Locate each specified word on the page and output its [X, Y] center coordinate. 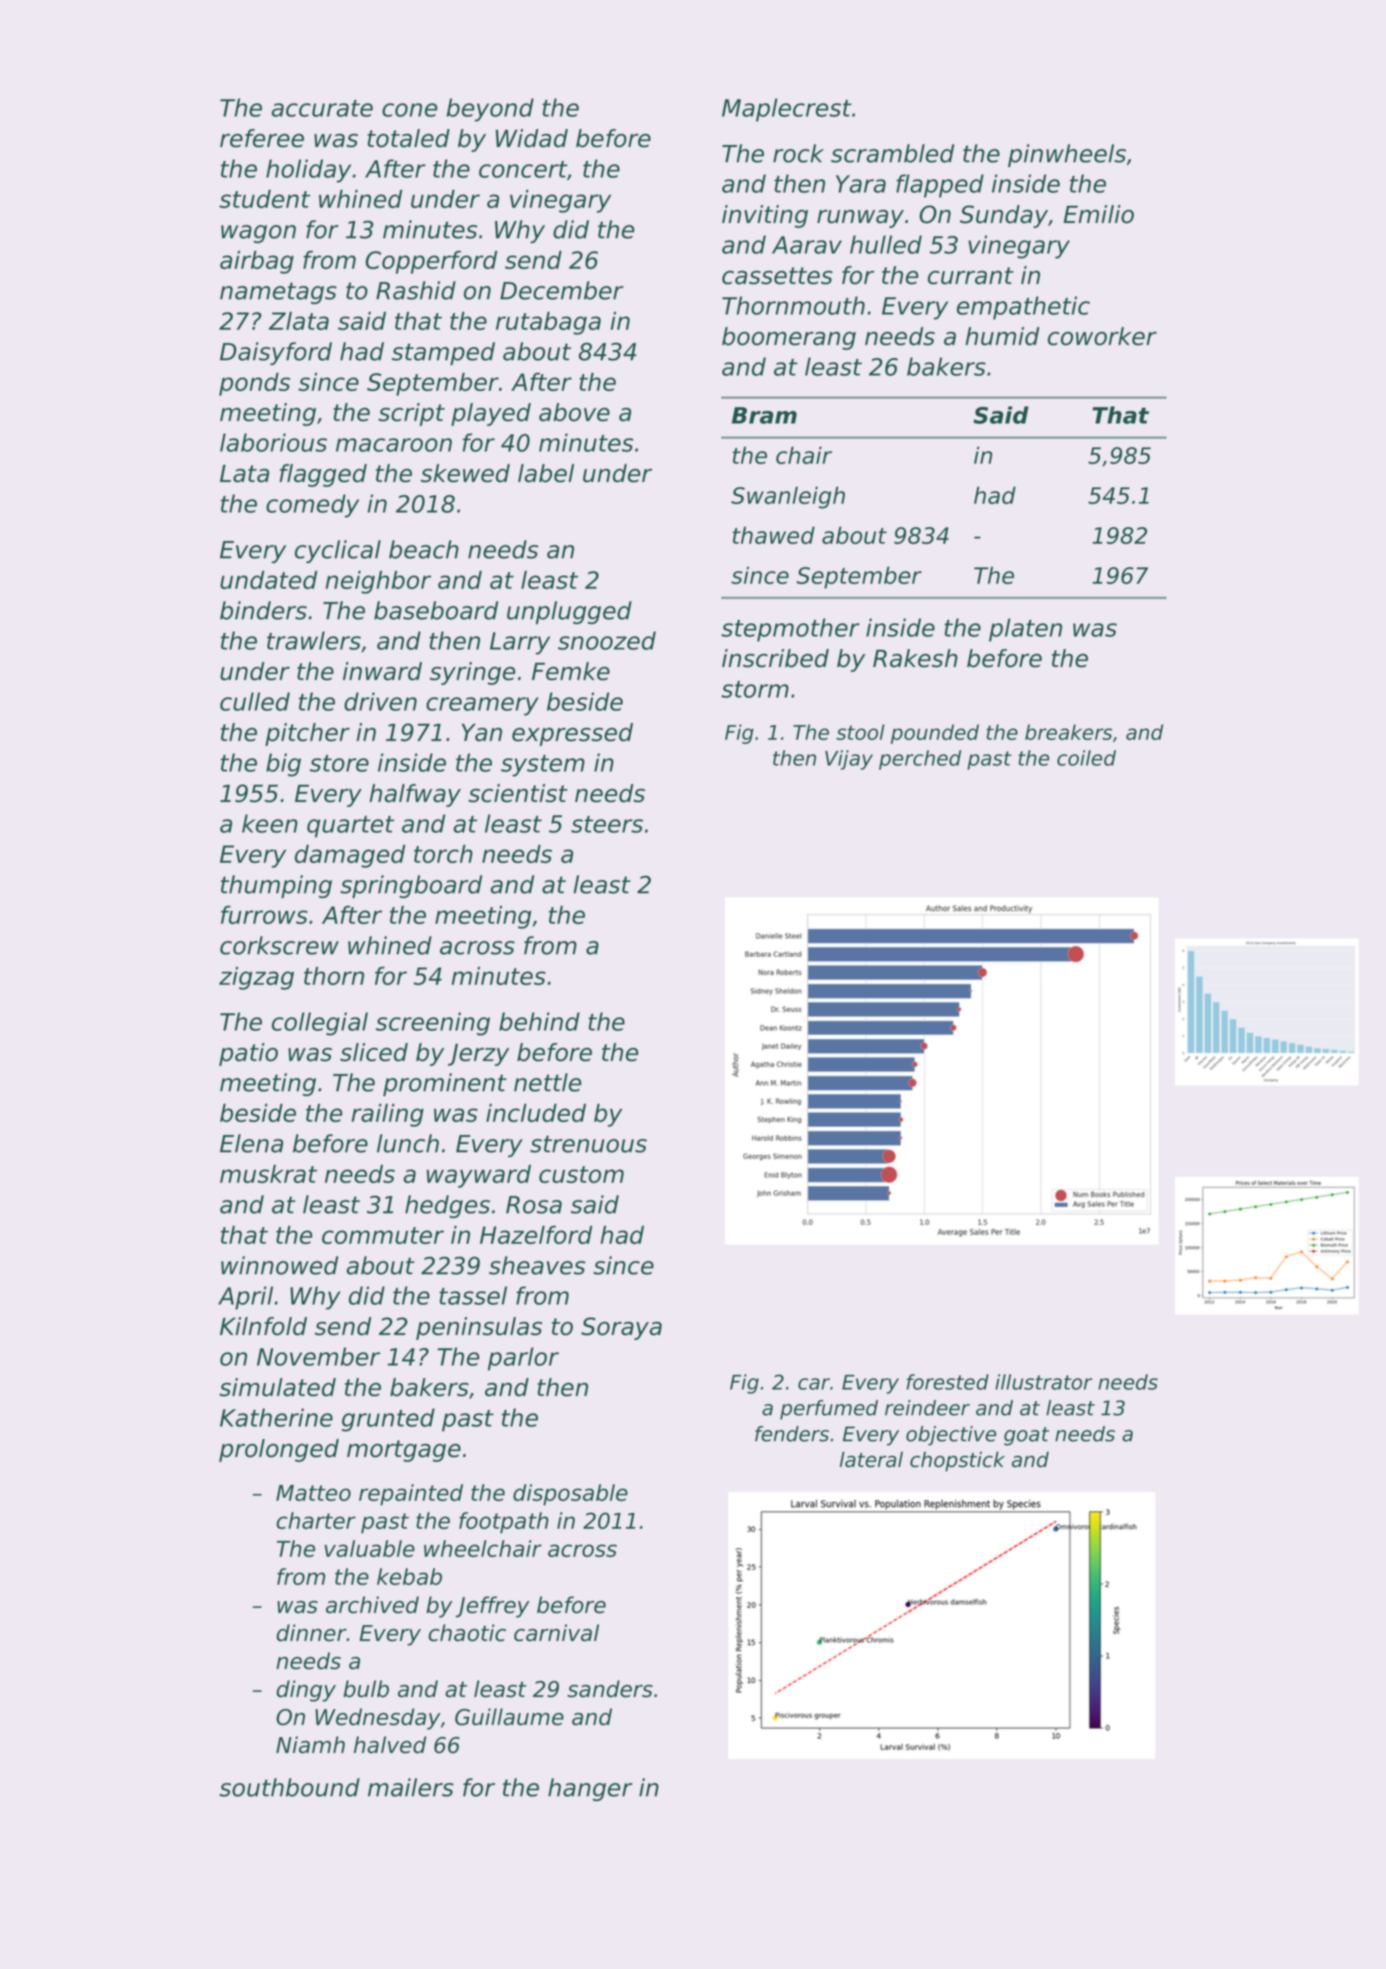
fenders [792, 1434]
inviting [765, 216]
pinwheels [1067, 155]
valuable [369, 1548]
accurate [322, 108]
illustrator [1043, 1382]
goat [1026, 1436]
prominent [445, 1084]
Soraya [621, 1328]
